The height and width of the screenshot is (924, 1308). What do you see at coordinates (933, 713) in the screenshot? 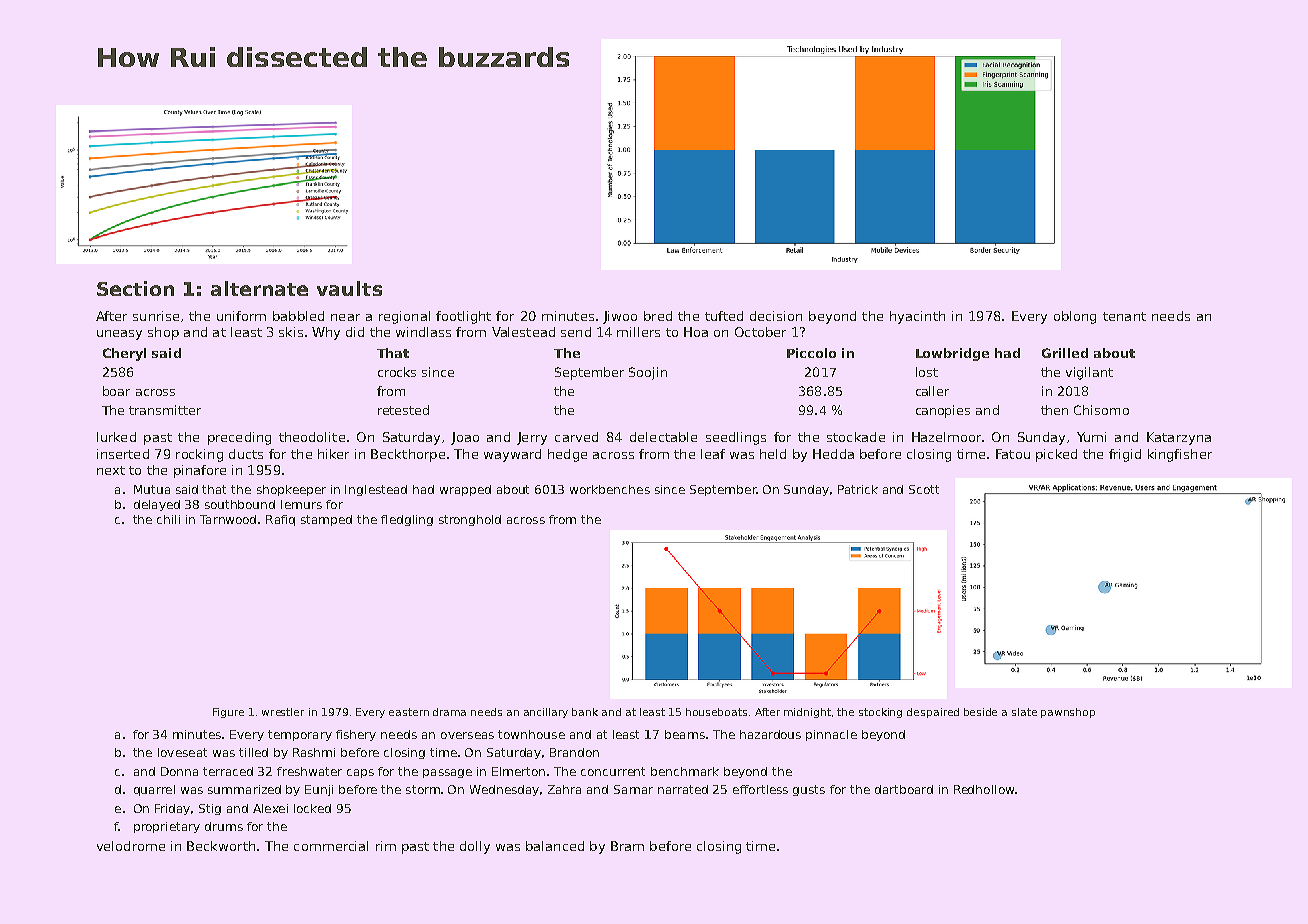
I see `despaired` at bounding box center [933, 713].
